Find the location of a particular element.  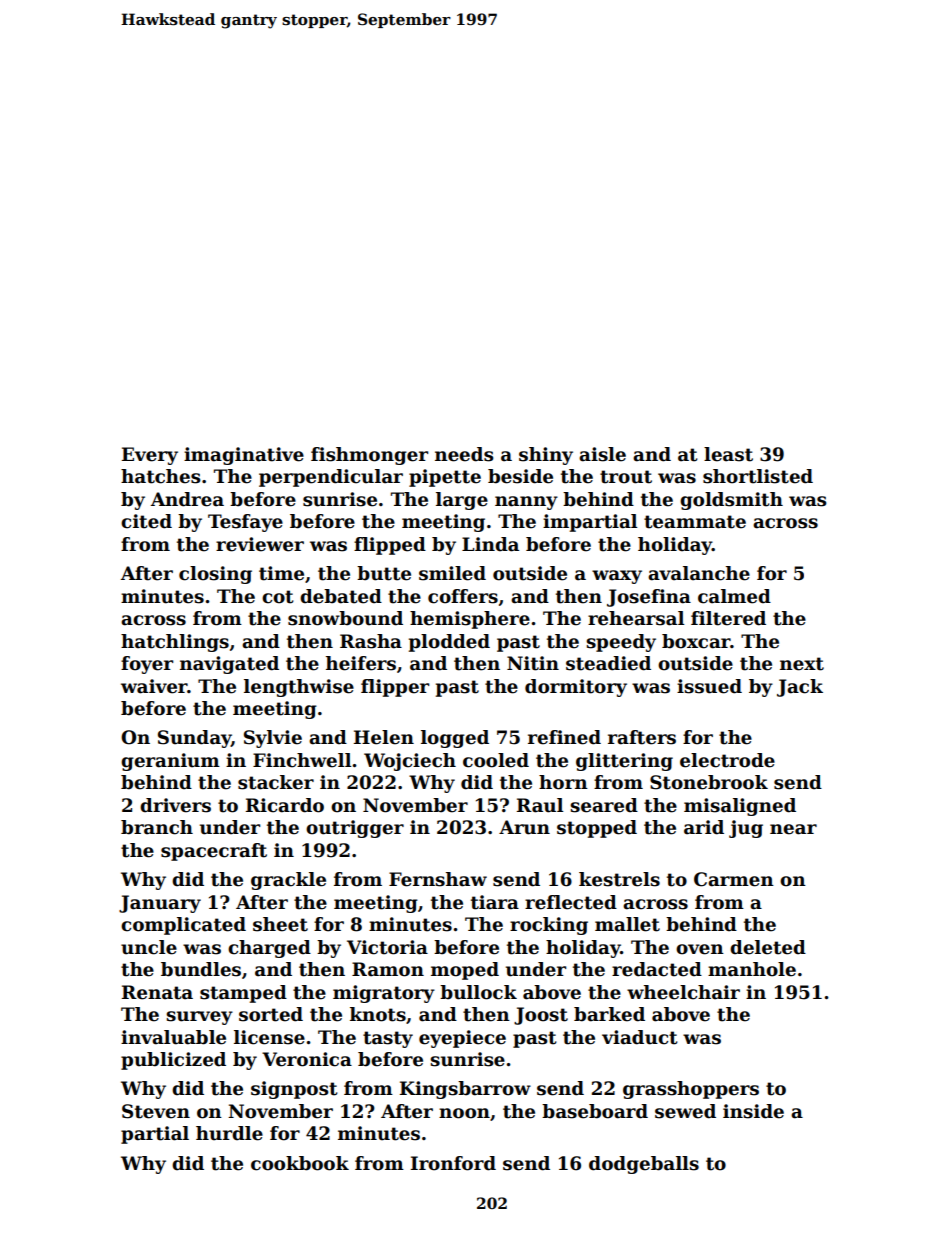

Ironford is located at coordinates (453, 1163).
